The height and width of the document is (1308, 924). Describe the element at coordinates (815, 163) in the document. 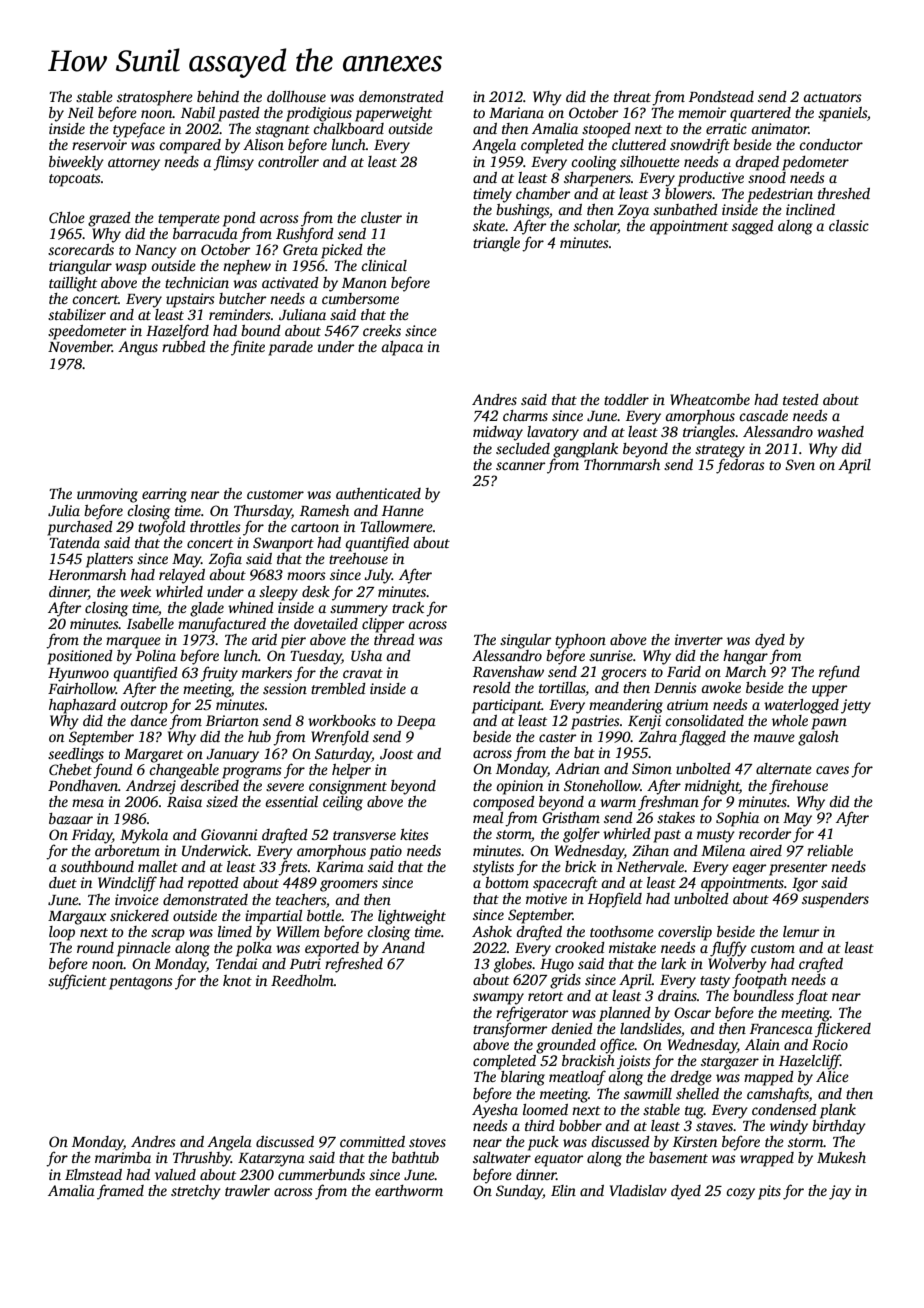

I see `pedometer` at that location.
